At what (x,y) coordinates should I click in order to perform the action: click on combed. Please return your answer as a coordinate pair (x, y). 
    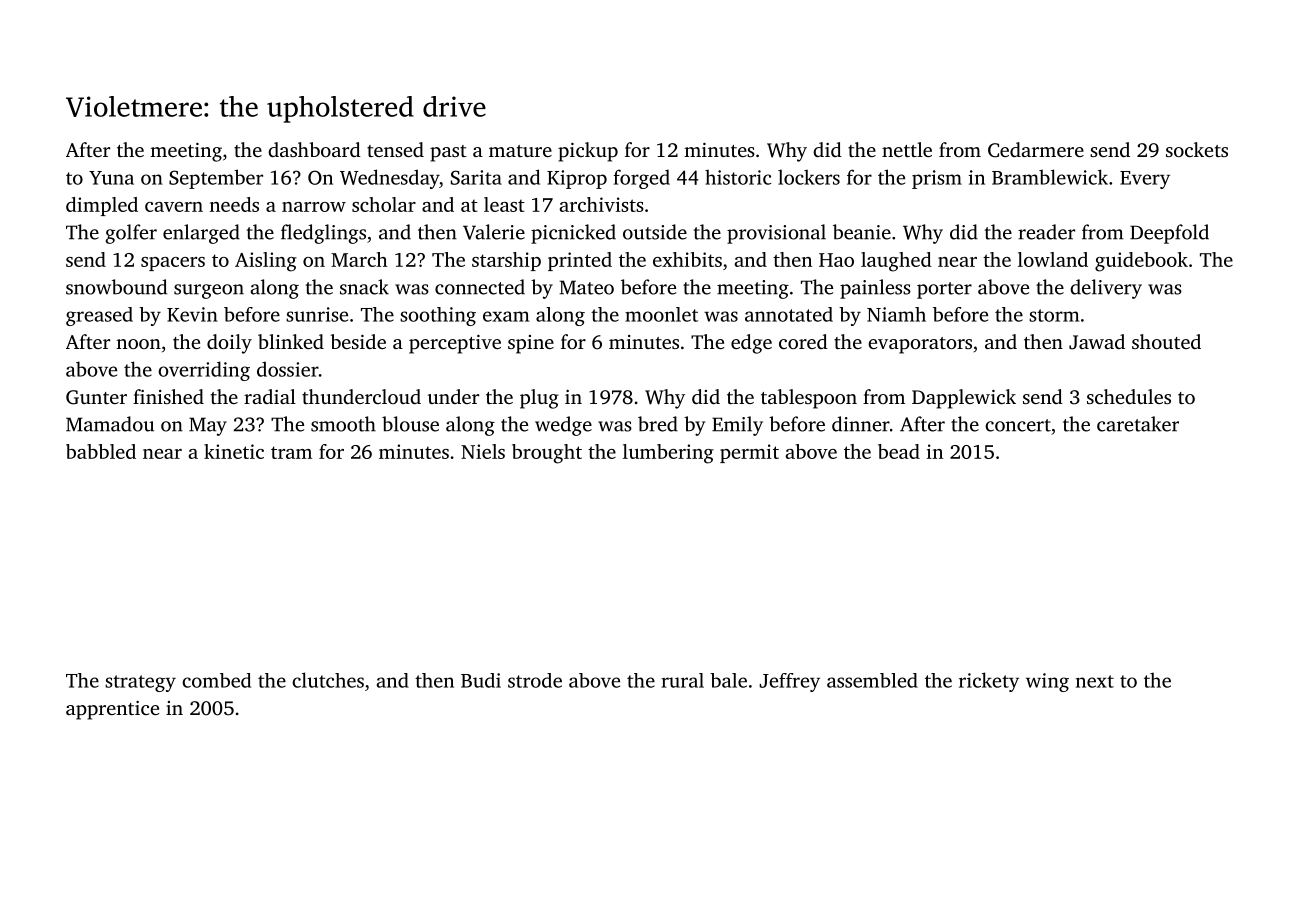
    Looking at the image, I should click on (216, 680).
